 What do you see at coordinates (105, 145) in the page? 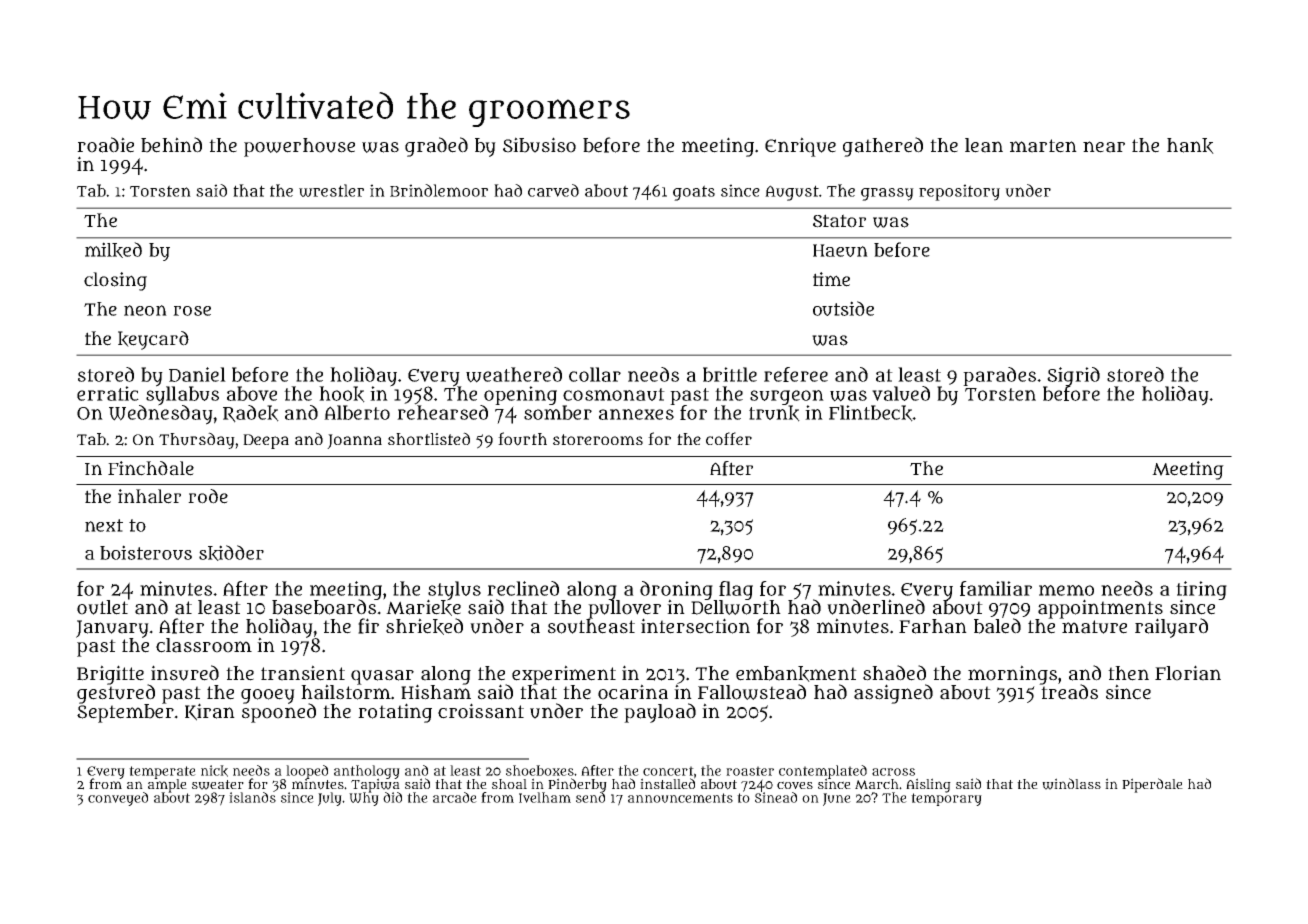
I see `roadie` at bounding box center [105, 145].
